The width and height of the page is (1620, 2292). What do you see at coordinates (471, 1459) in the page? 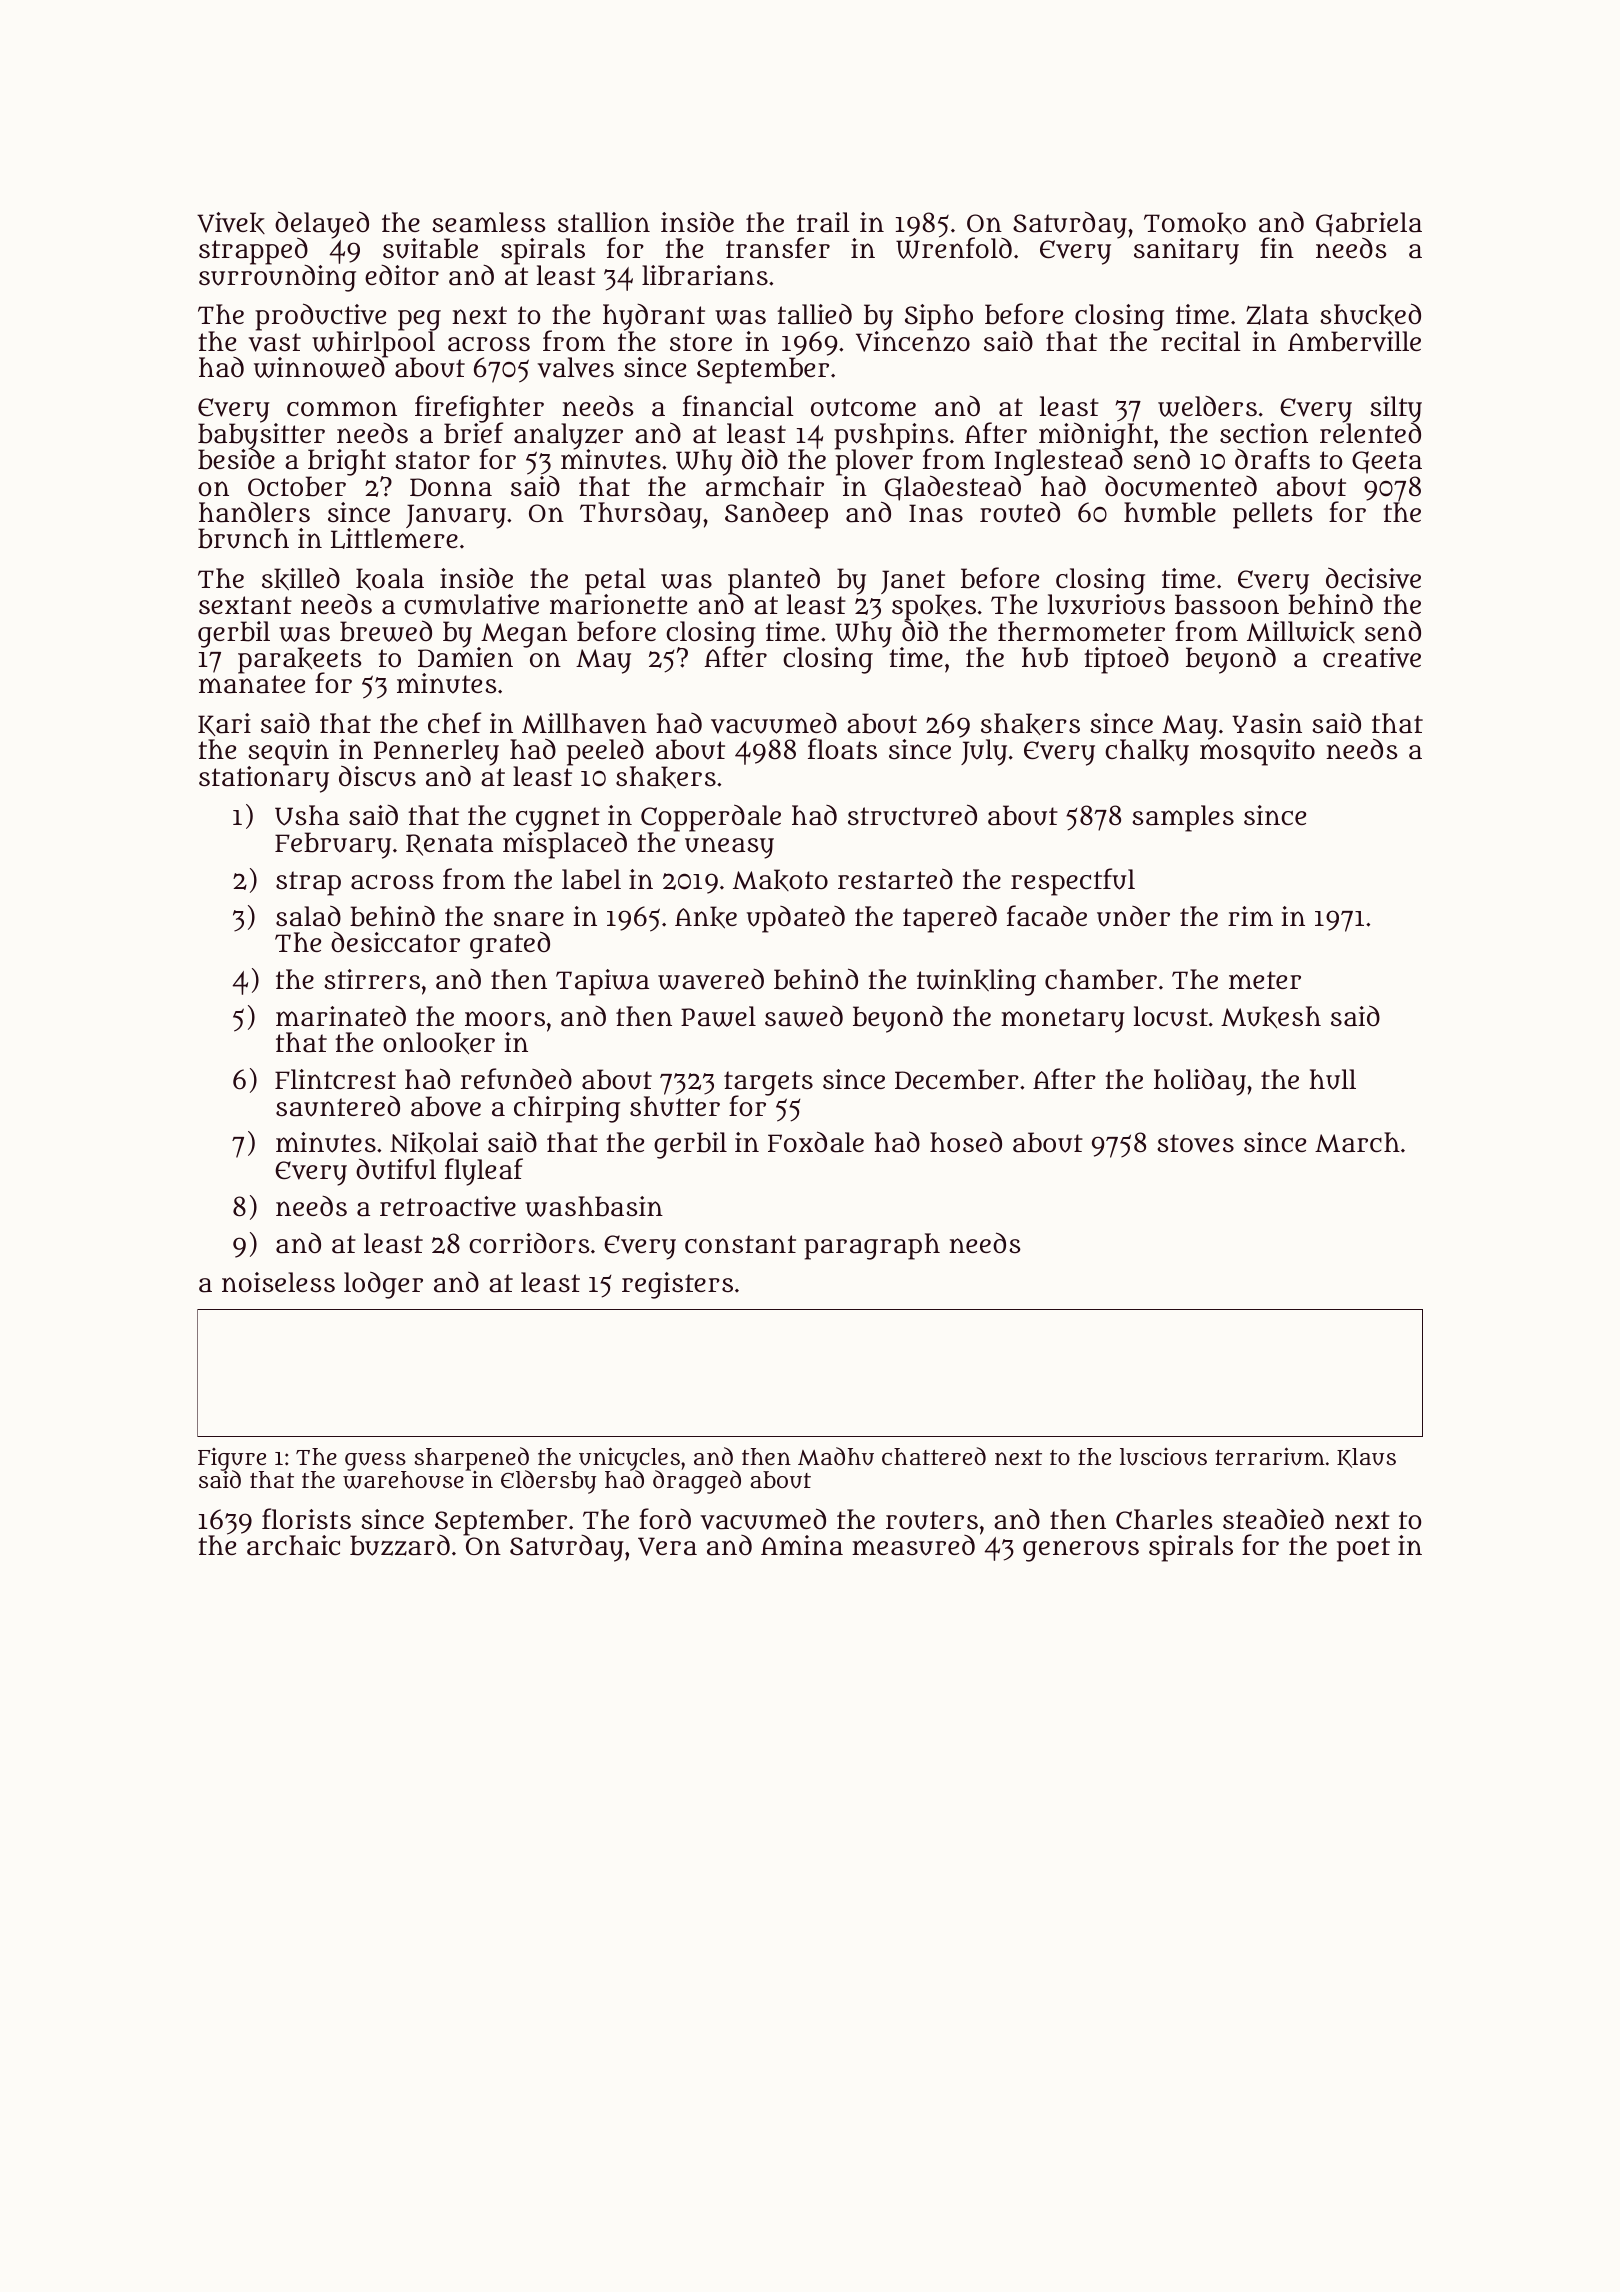
I see `sharpened` at bounding box center [471, 1459].
